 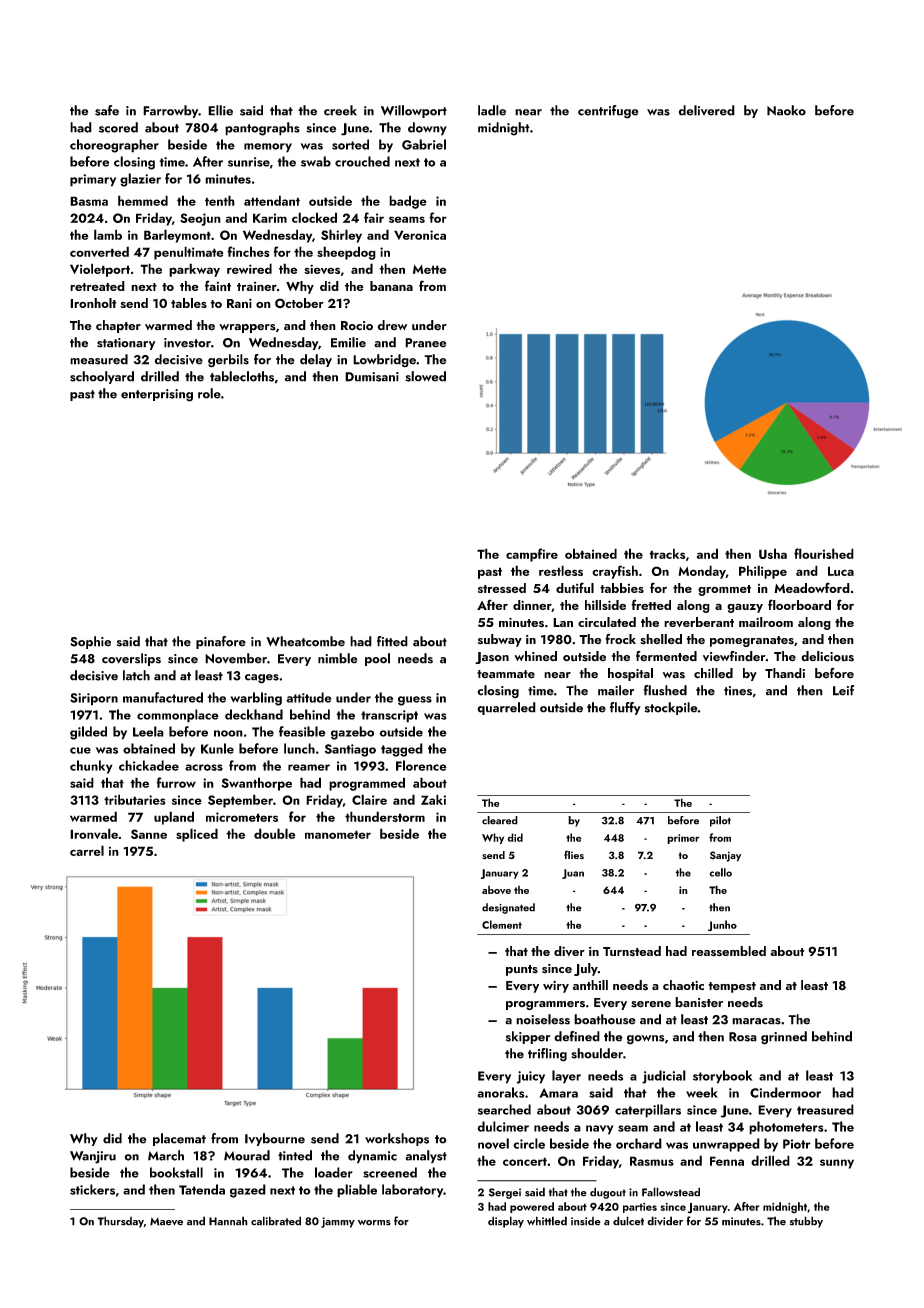 What do you see at coordinates (170, 111) in the image?
I see `Farrowby` at bounding box center [170, 111].
